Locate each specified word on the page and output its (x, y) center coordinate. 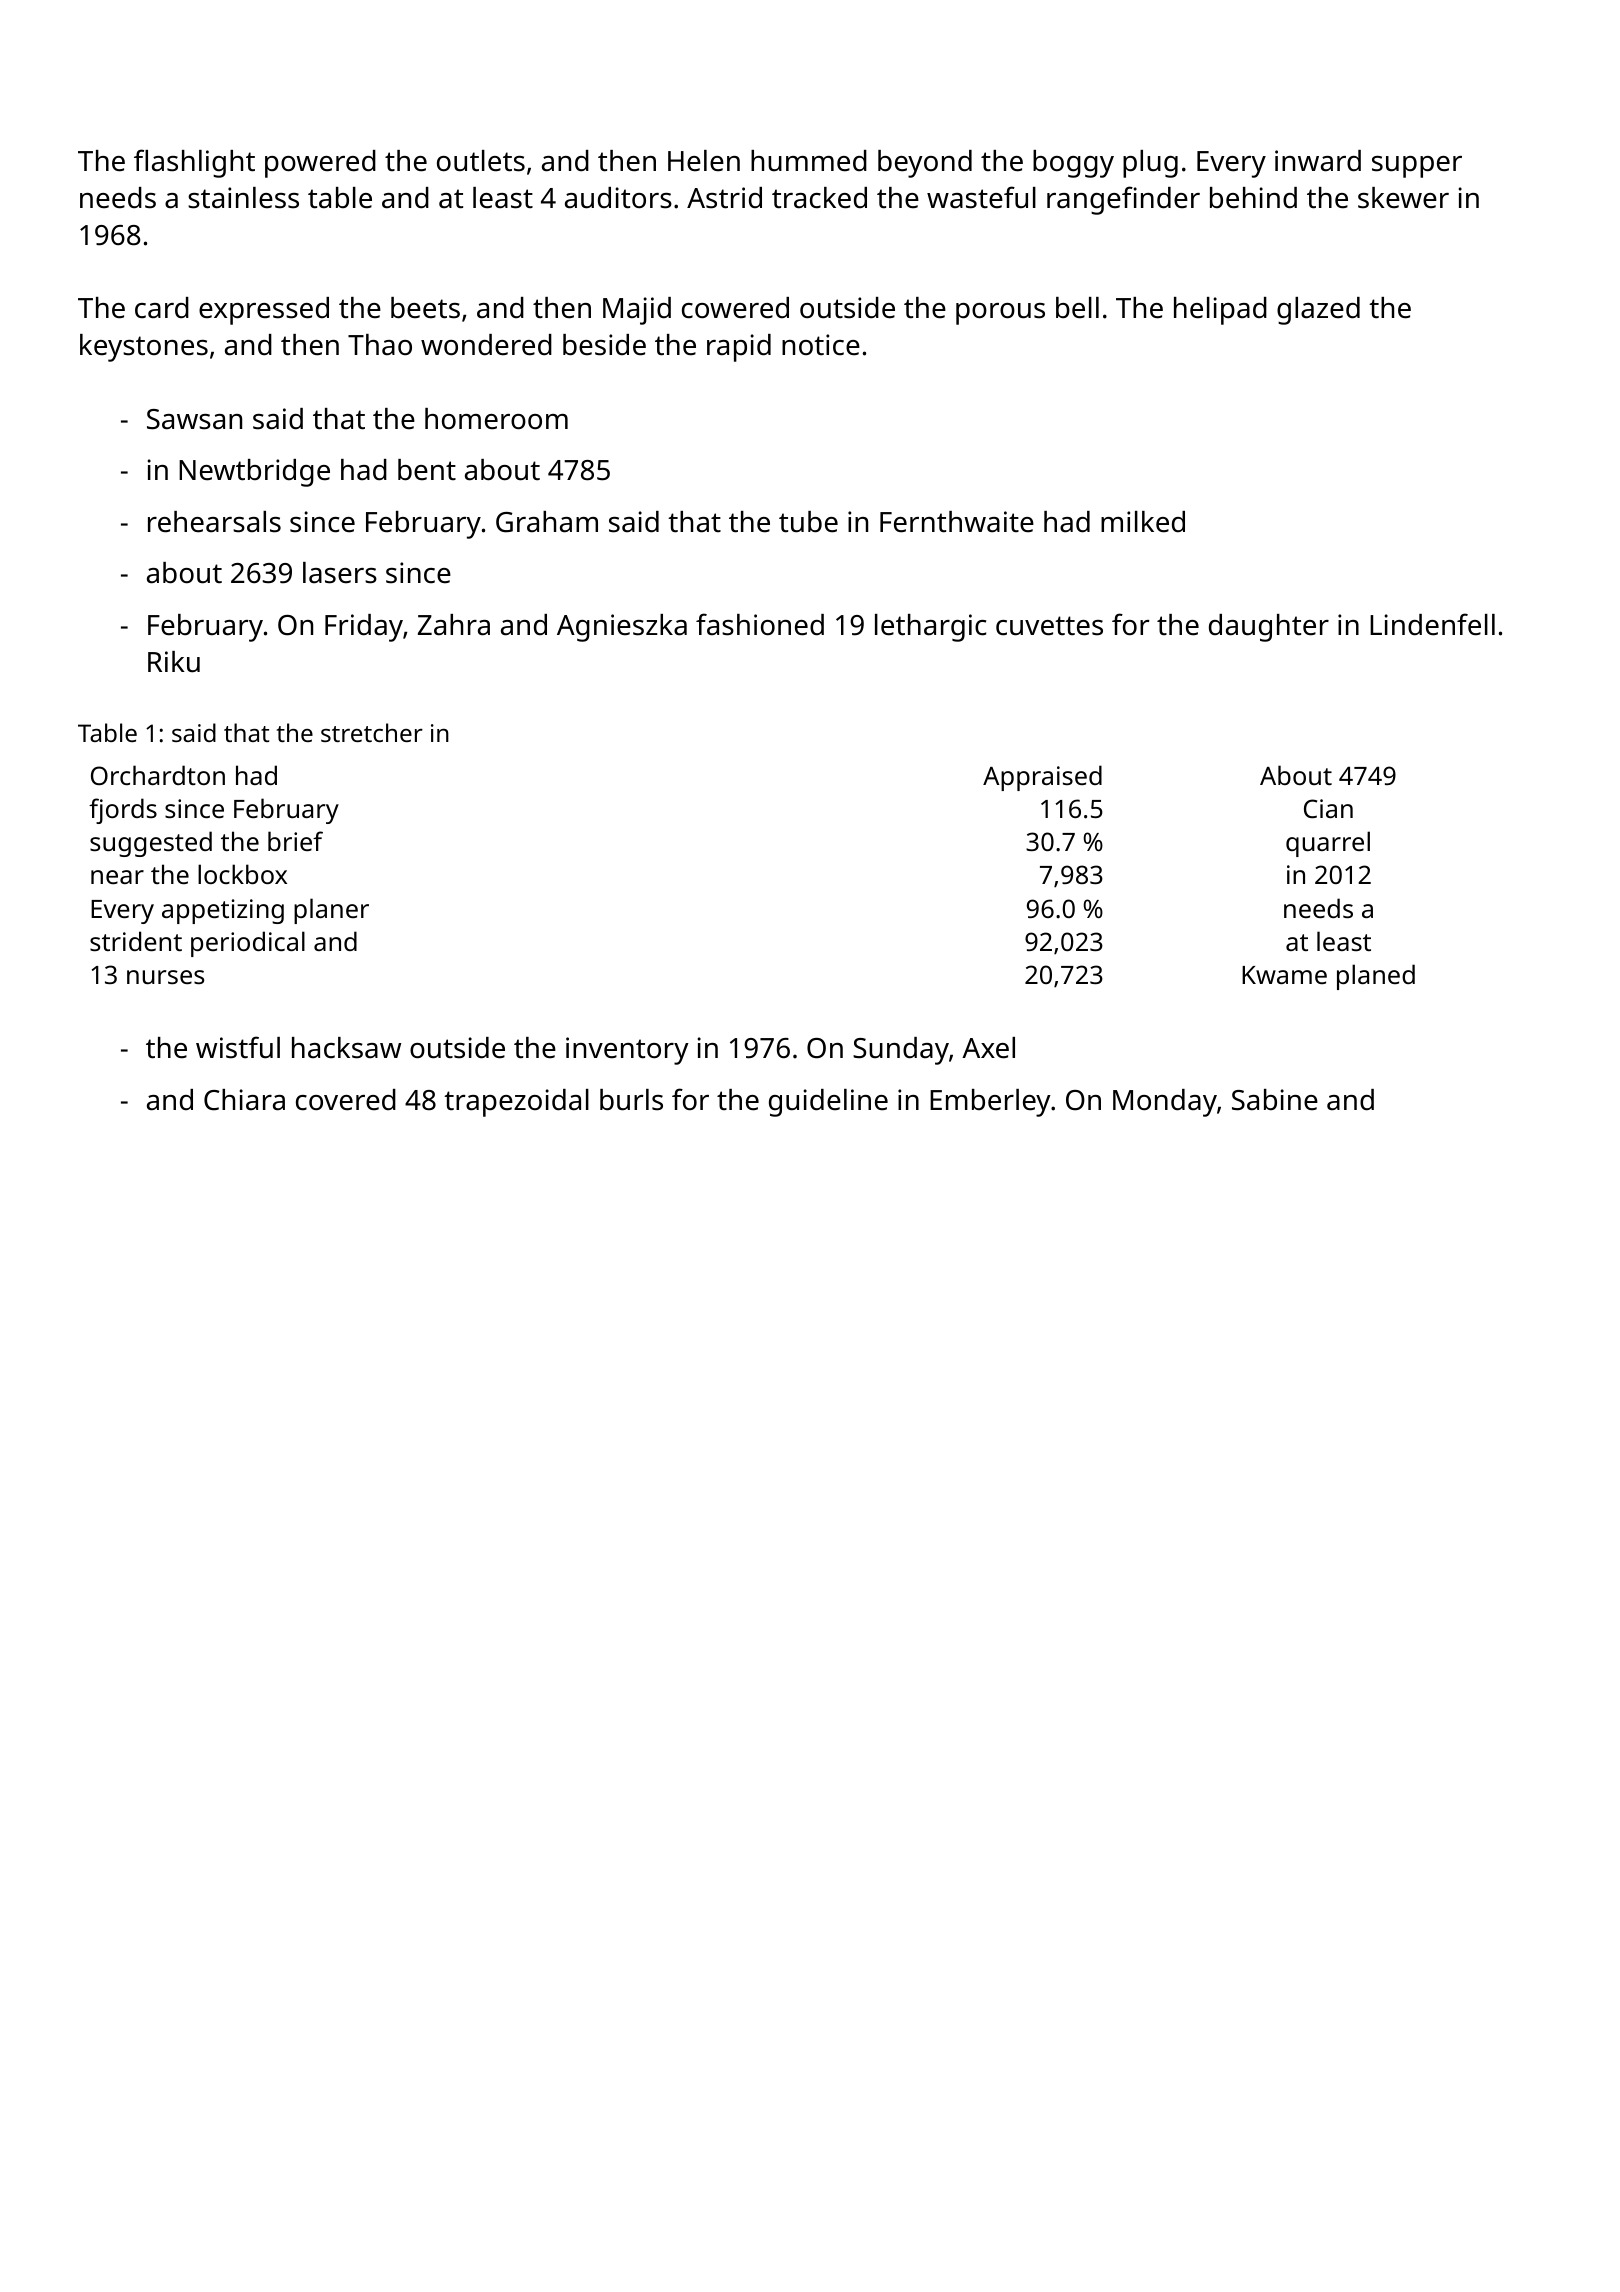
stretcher (372, 732)
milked (1143, 522)
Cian (1328, 808)
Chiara (244, 1100)
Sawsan (194, 419)
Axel (988, 1048)
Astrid (724, 198)
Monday (1165, 1103)
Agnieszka (622, 628)
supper (1417, 167)
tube (808, 522)
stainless (243, 198)
